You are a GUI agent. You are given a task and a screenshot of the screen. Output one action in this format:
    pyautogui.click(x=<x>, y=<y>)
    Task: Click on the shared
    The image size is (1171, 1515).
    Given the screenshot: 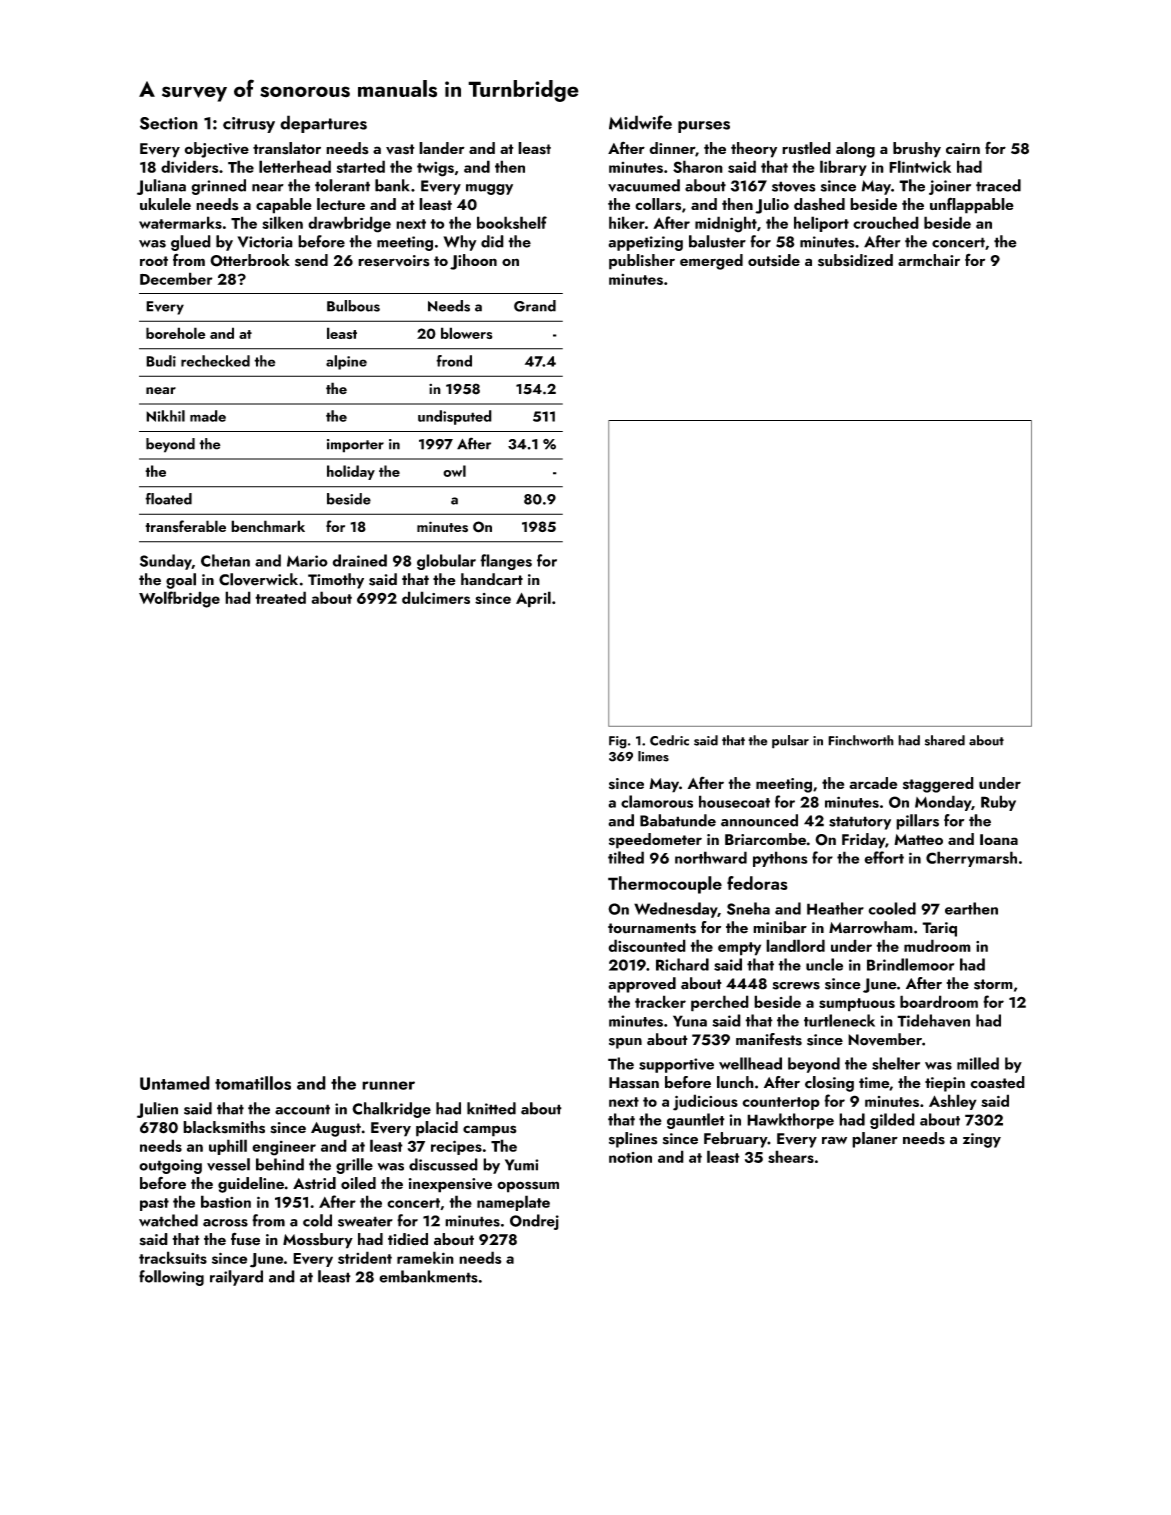 What is the action you would take?
    pyautogui.click(x=945, y=740)
